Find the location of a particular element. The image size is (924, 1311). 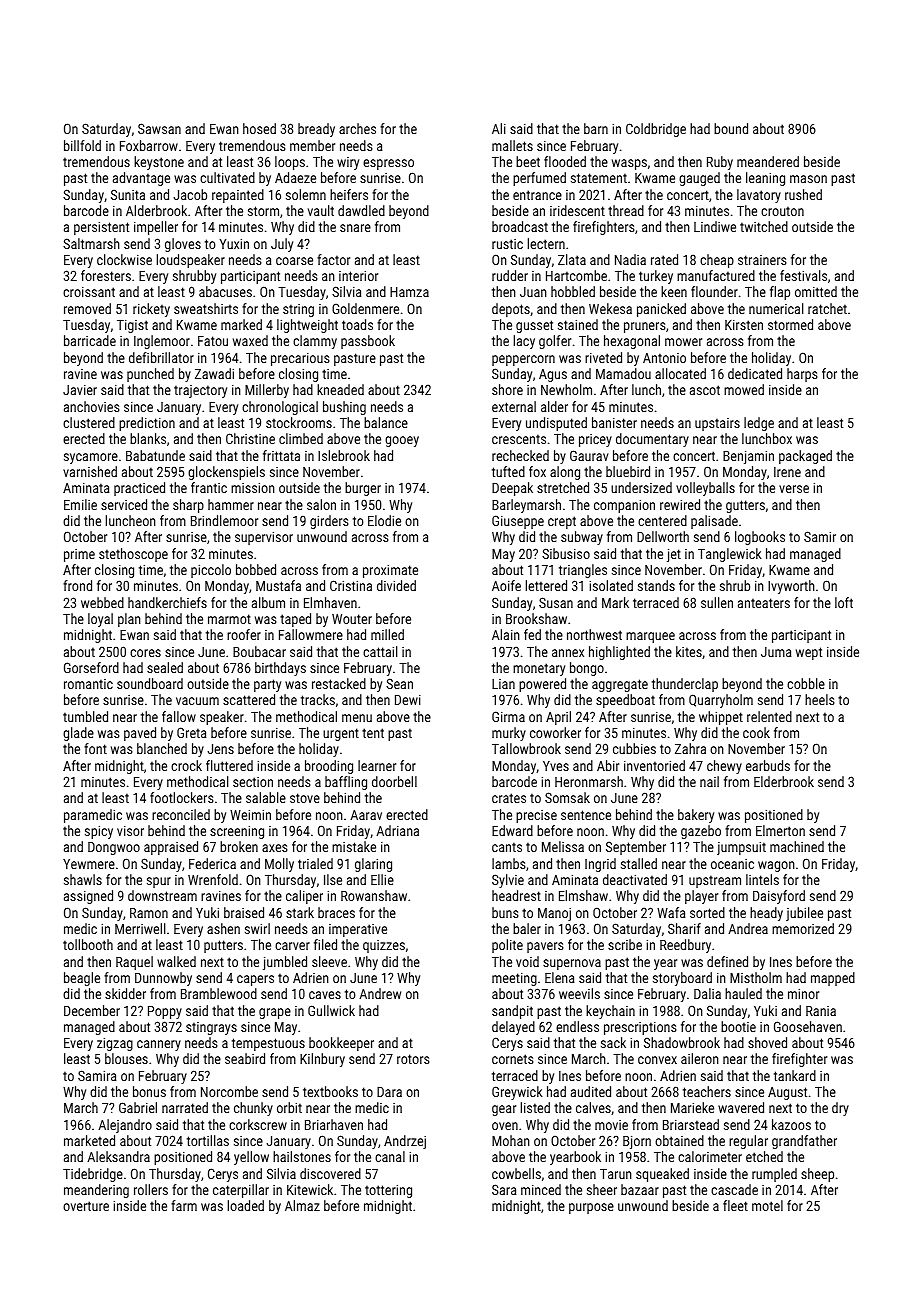

roofer is located at coordinates (244, 634).
